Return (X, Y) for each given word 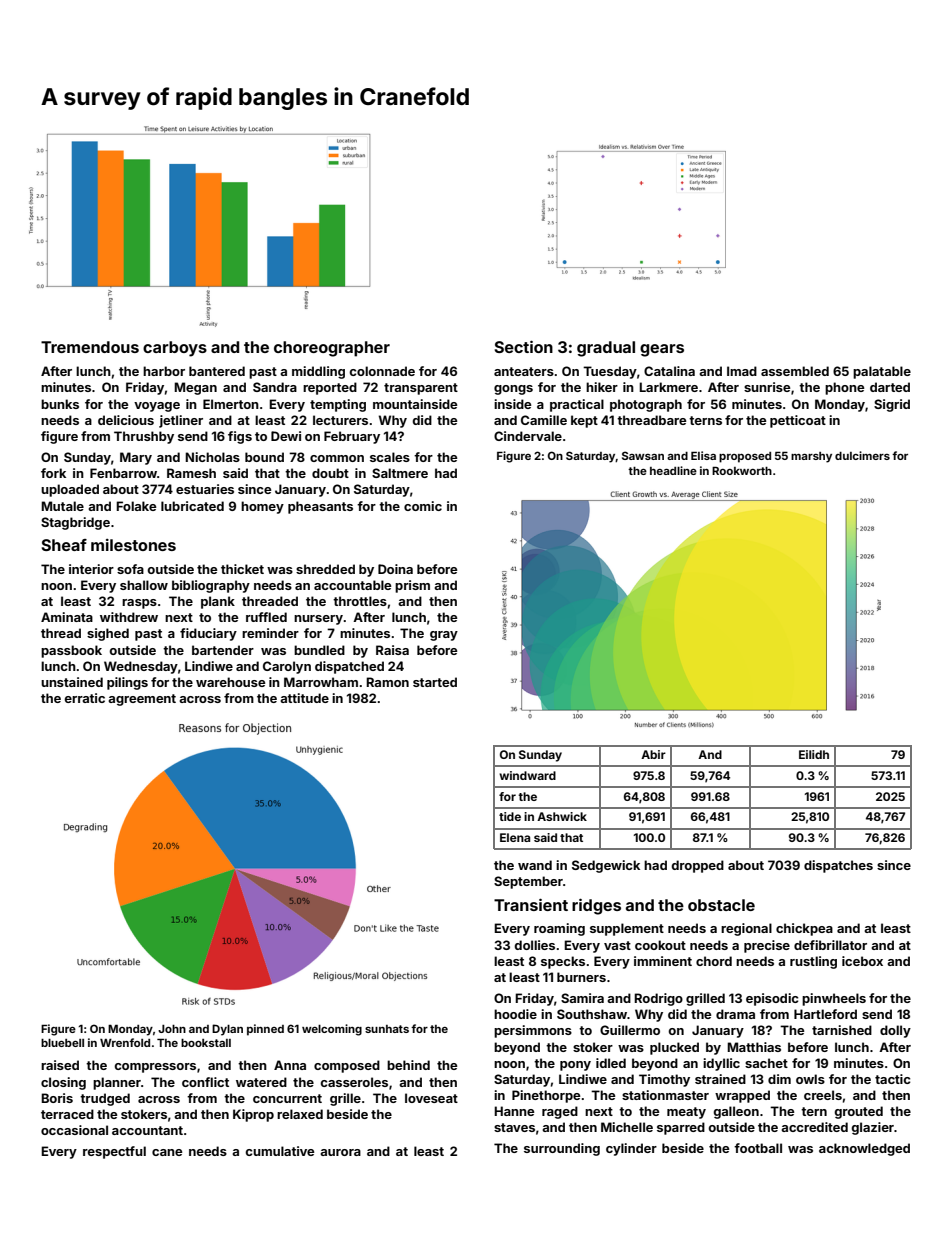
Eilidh (814, 754)
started (435, 682)
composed (347, 1066)
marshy (811, 457)
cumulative (279, 1151)
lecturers (340, 420)
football (758, 1148)
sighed (108, 634)
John (172, 1029)
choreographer (332, 349)
